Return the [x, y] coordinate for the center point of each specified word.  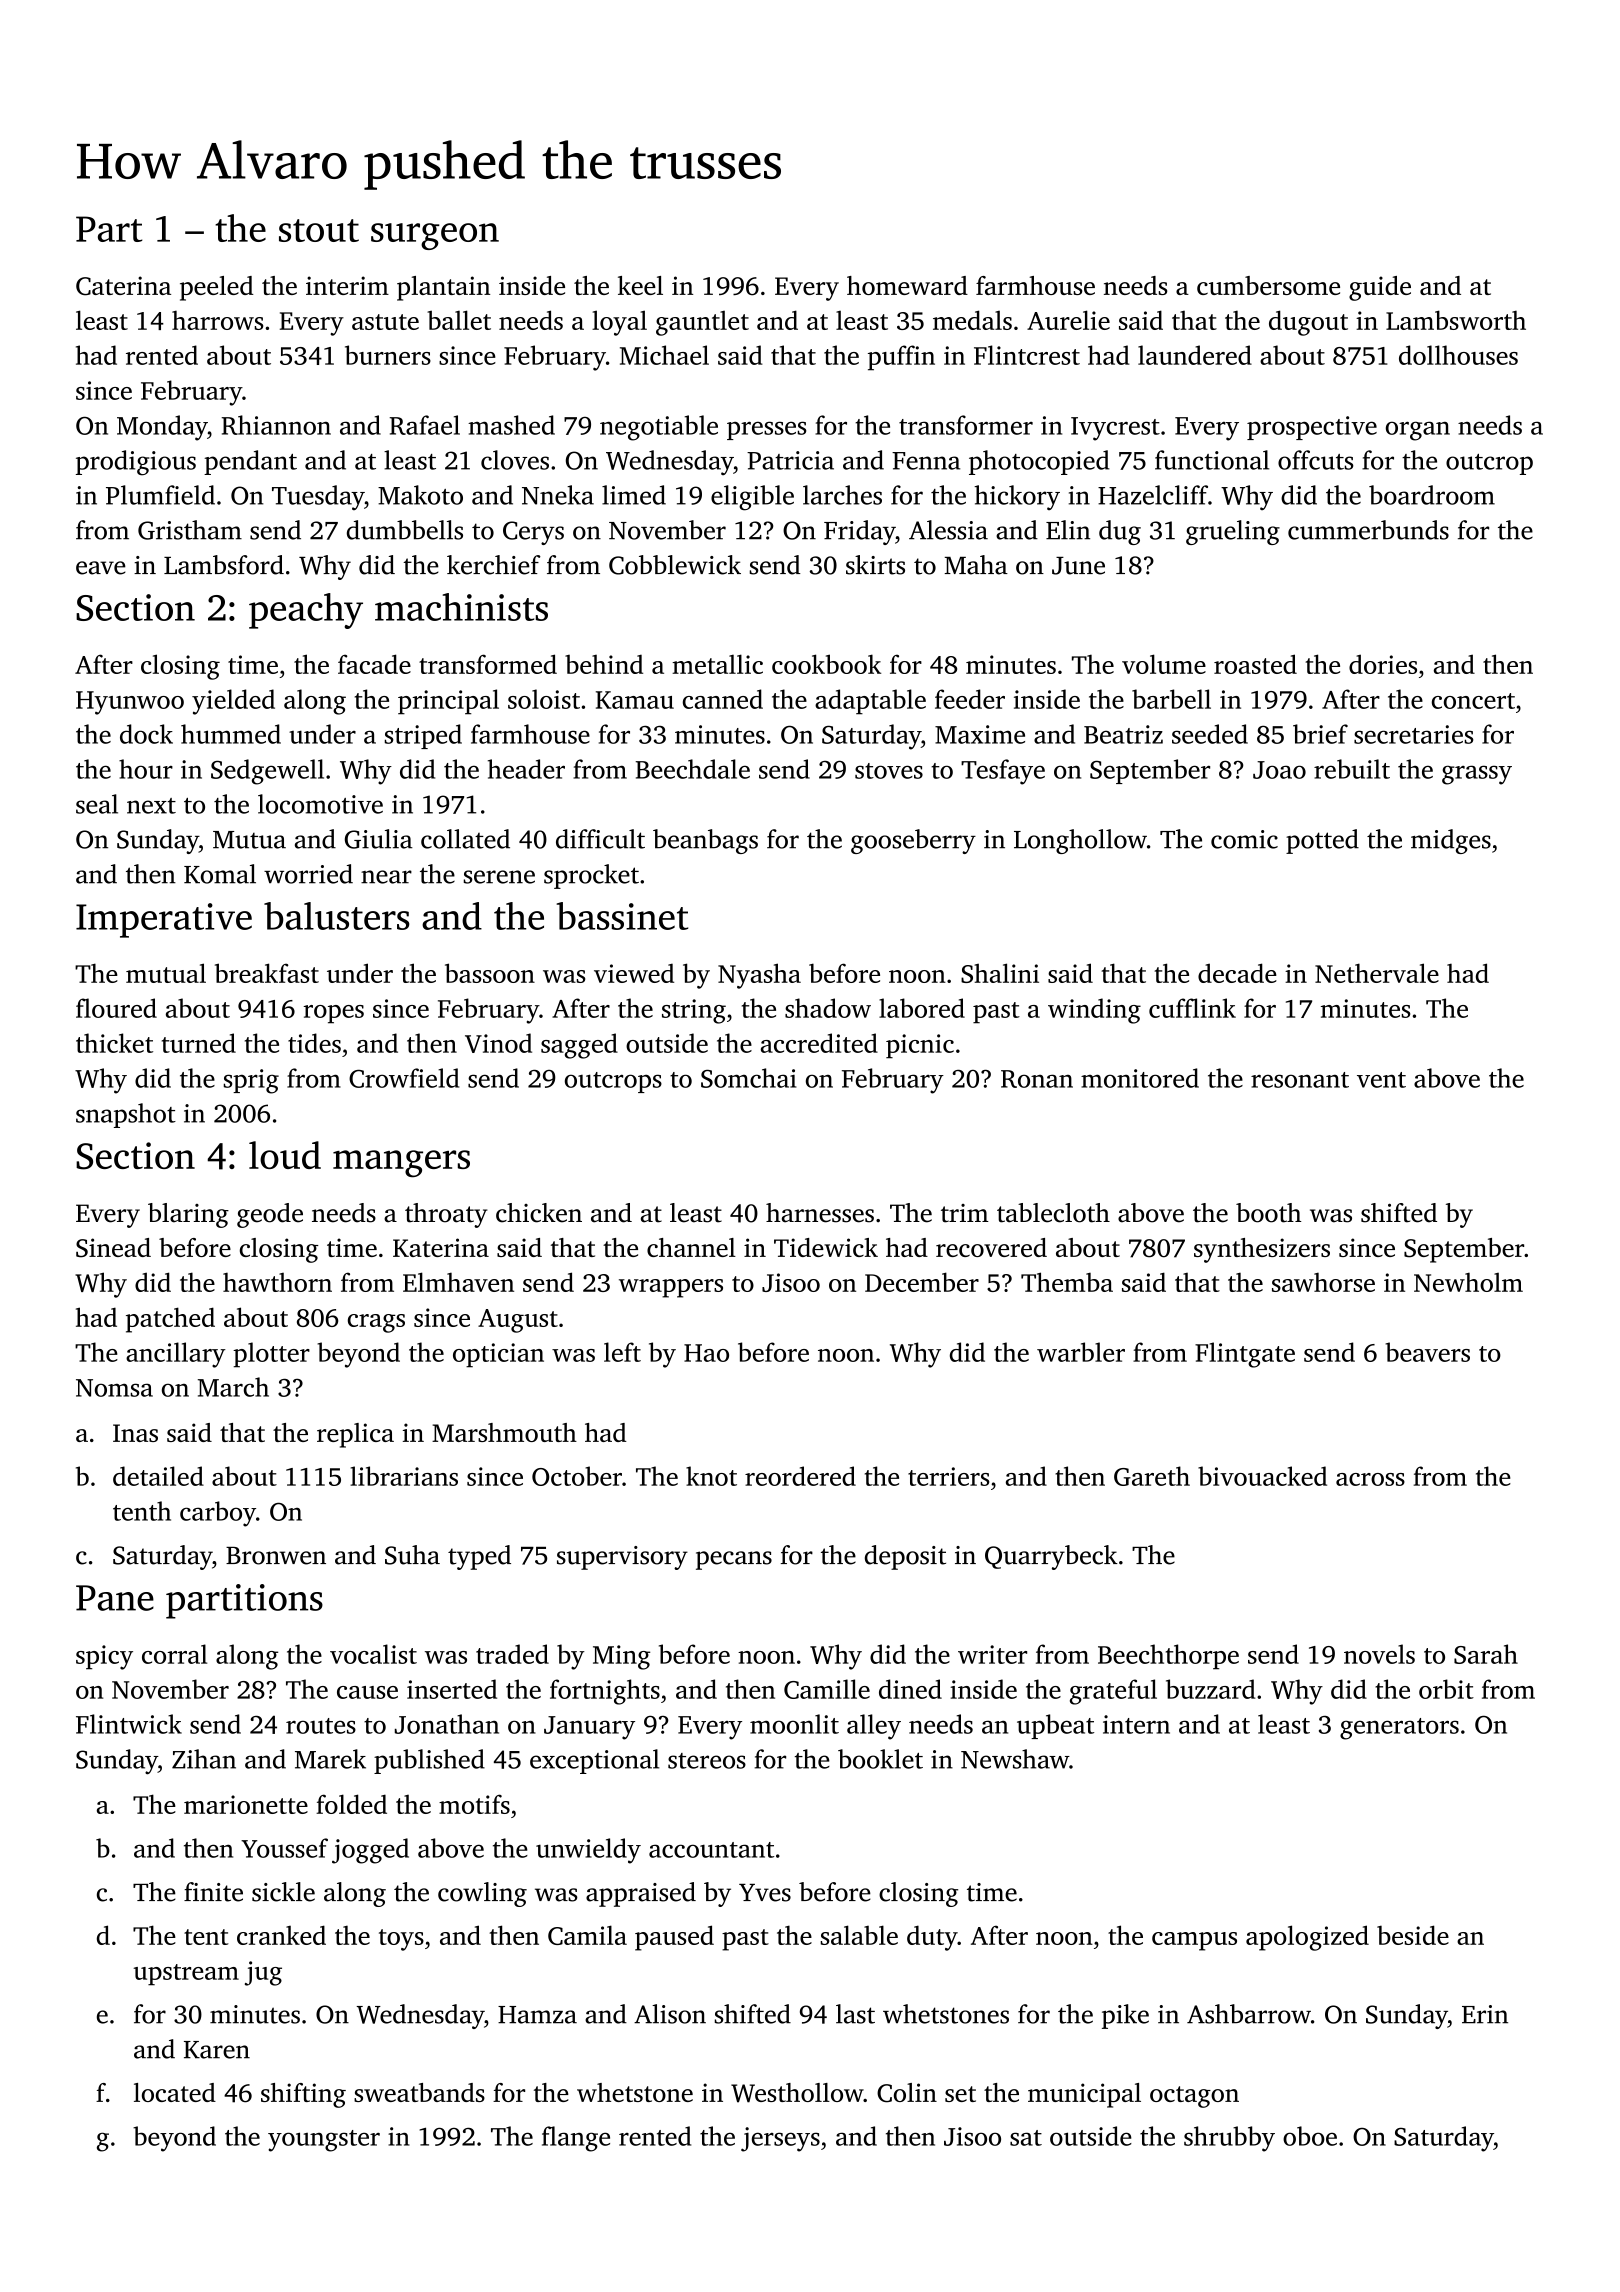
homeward [907, 285]
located [175, 2092]
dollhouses [1458, 355]
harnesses [820, 1213]
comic [1244, 839]
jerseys [780, 2139]
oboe [1310, 2136]
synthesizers [1262, 1250]
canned [723, 699]
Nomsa [114, 1388]
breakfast [267, 973]
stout [319, 230]
